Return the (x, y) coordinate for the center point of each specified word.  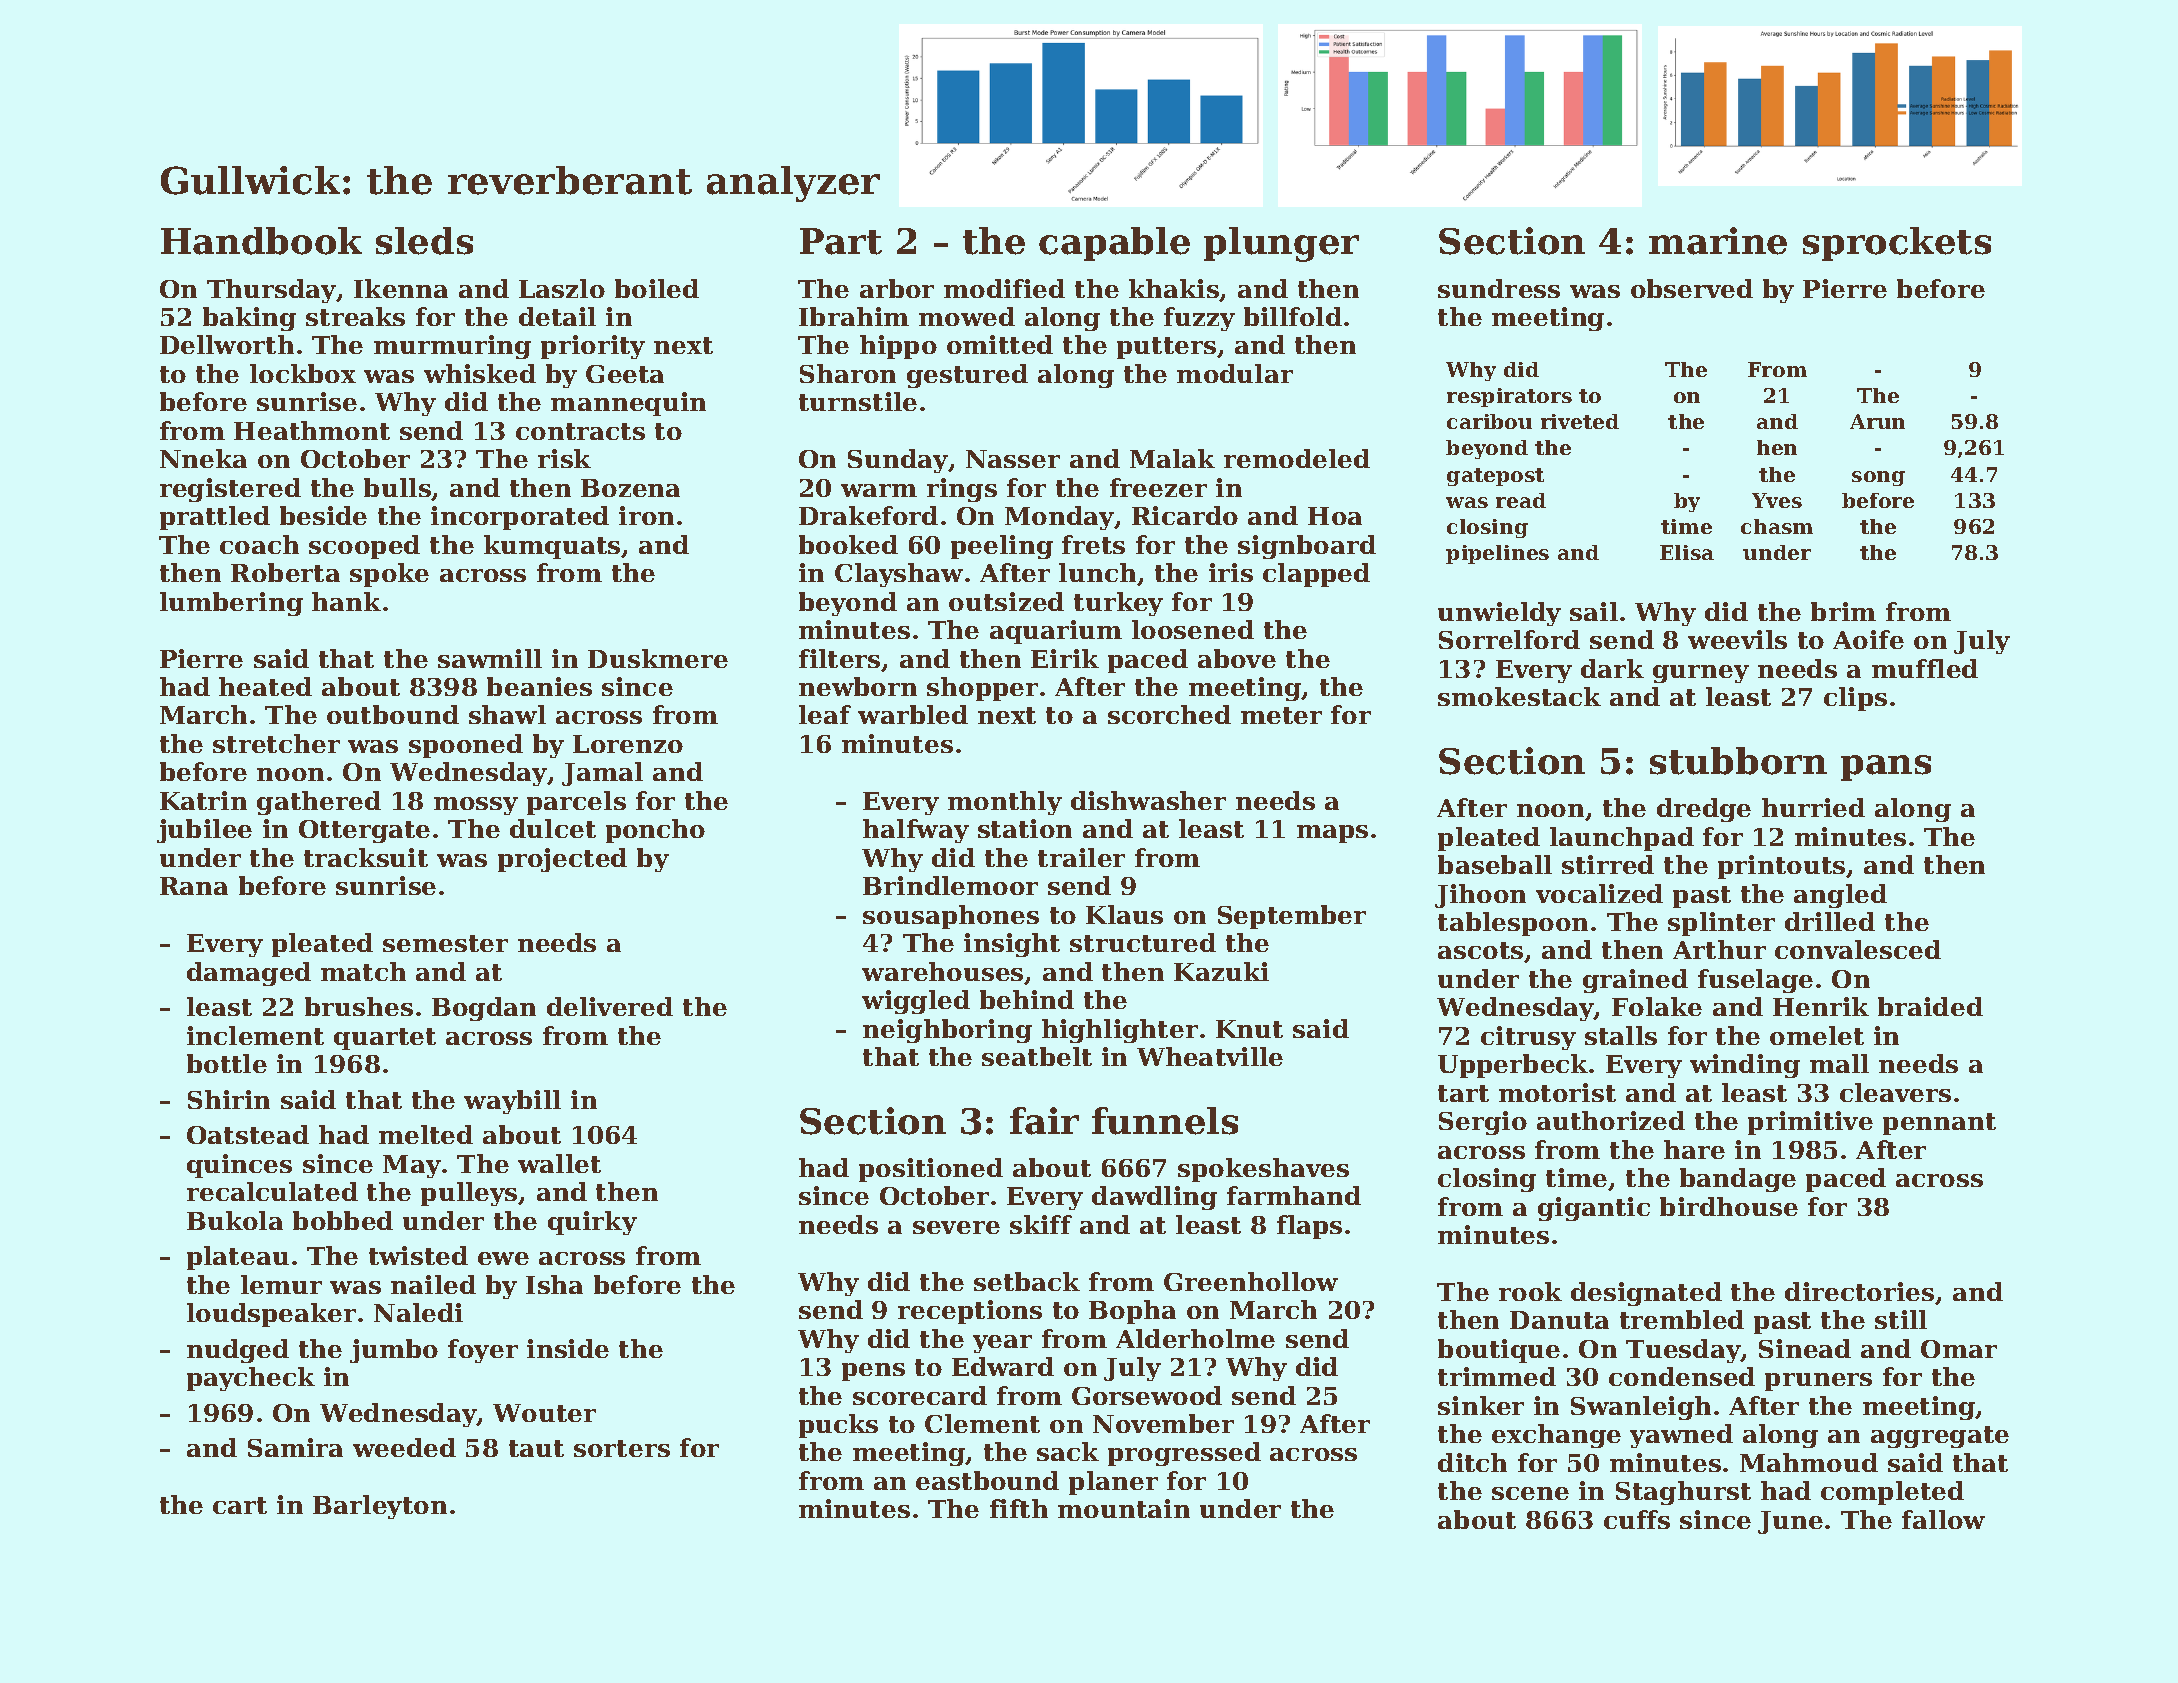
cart (240, 1505)
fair (1044, 1121)
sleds (424, 241)
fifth (1019, 1508)
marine (1718, 241)
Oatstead (248, 1134)
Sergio (1483, 1123)
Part (841, 241)
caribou (1489, 421)
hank (346, 601)
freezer (1158, 487)
